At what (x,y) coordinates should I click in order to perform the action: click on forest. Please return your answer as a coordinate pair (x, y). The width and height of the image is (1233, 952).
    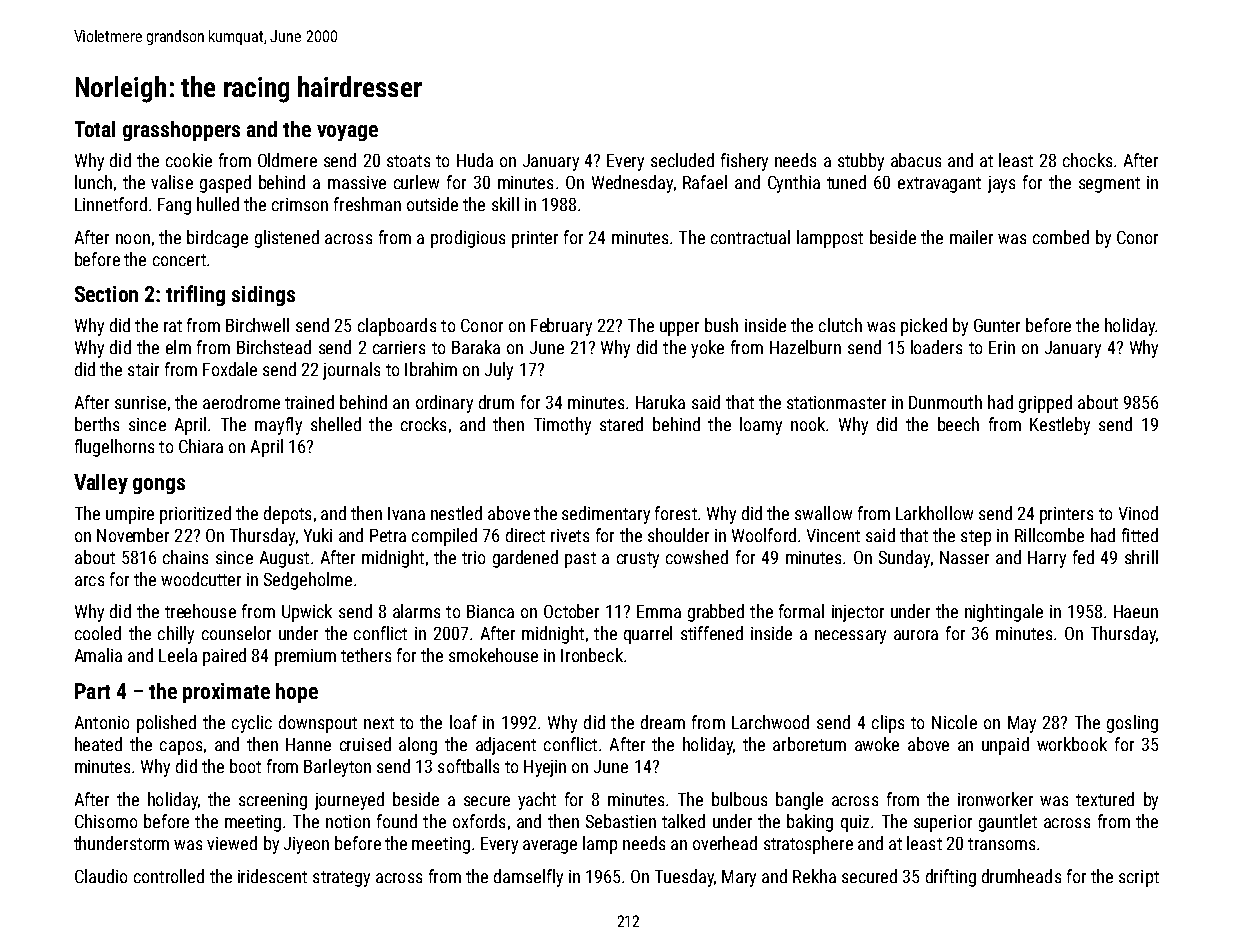
    Looking at the image, I should click on (676, 513).
